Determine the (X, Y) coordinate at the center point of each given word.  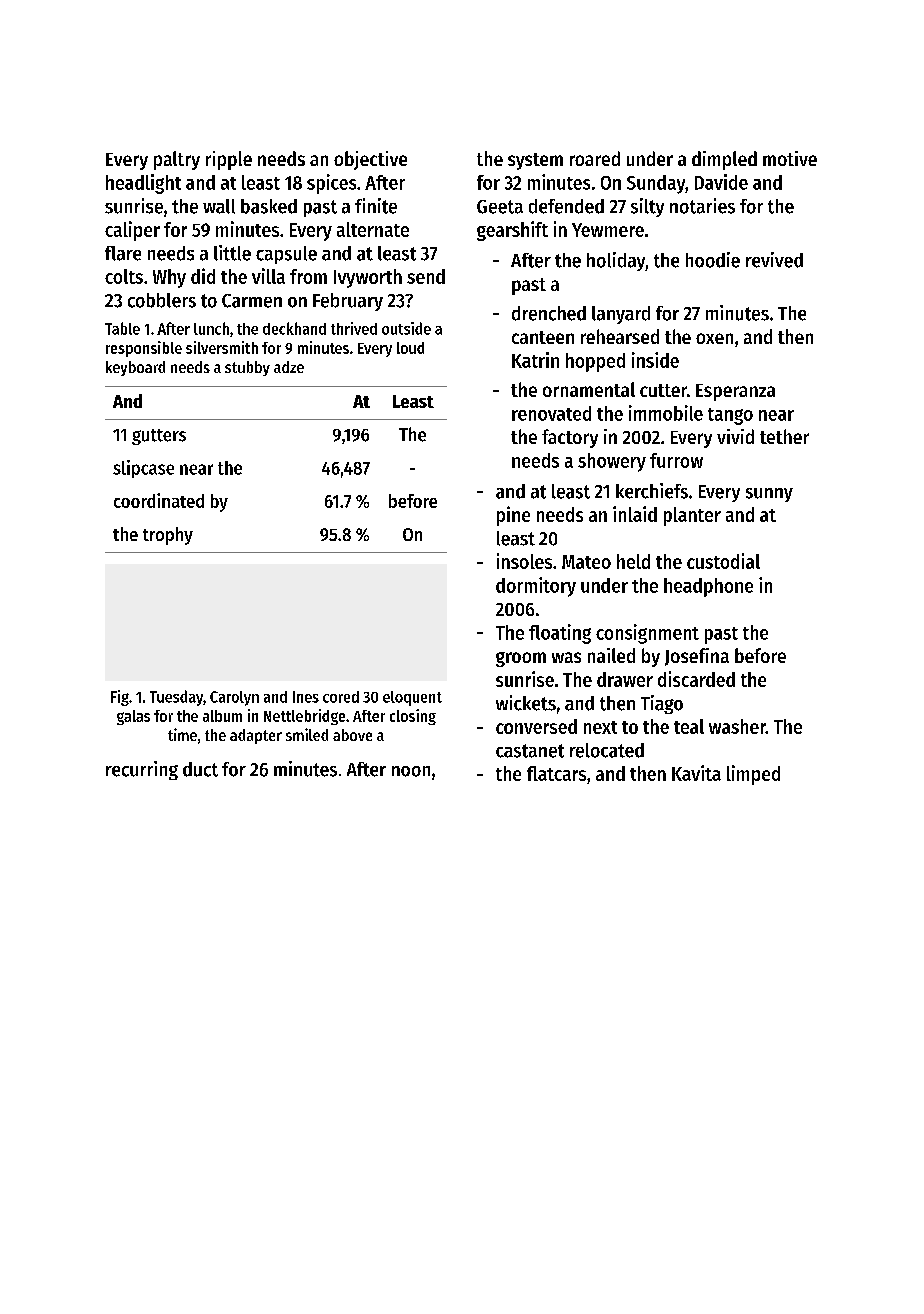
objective (370, 160)
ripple (229, 160)
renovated (551, 413)
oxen (714, 338)
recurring (142, 770)
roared (595, 158)
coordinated (159, 500)
